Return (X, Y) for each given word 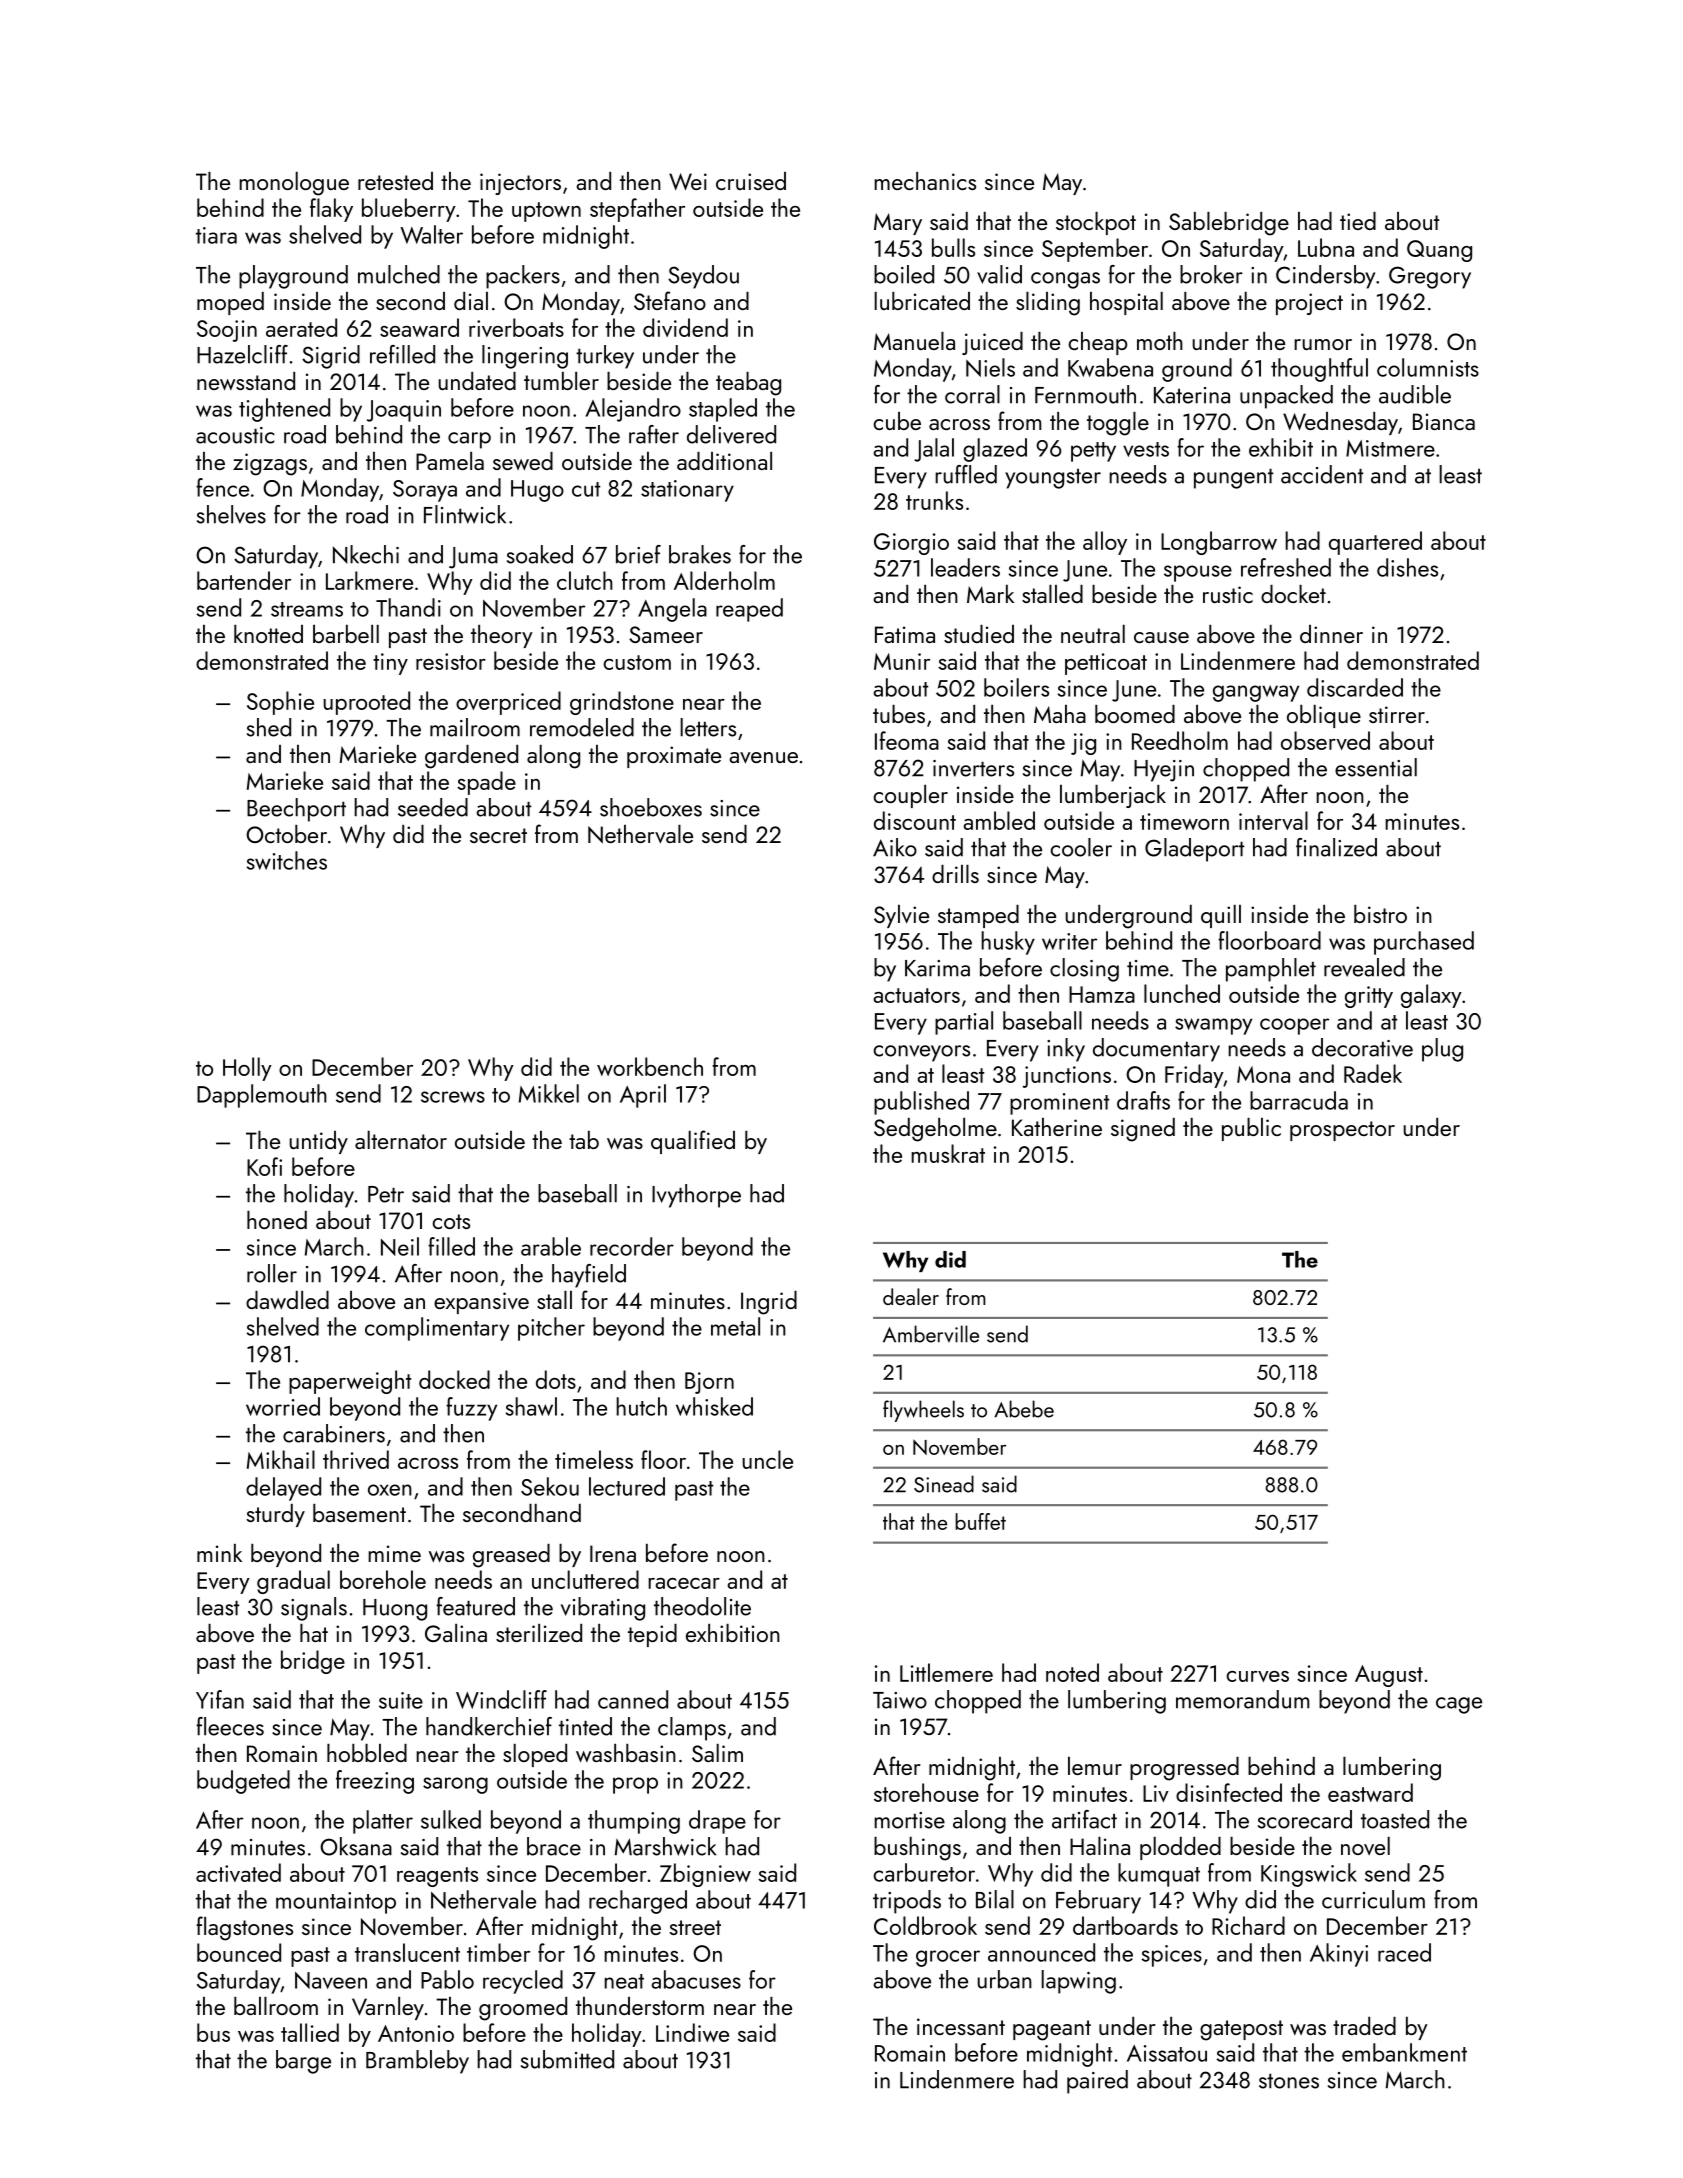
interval (1273, 820)
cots (451, 1221)
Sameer (666, 634)
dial (471, 301)
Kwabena (1110, 367)
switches (286, 860)
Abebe (1024, 1409)
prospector (1342, 1131)
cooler (1081, 847)
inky (1066, 1050)
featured (475, 1606)
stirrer (1397, 714)
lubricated (922, 301)
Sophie (280, 703)
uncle (767, 1459)
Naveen (331, 1980)
